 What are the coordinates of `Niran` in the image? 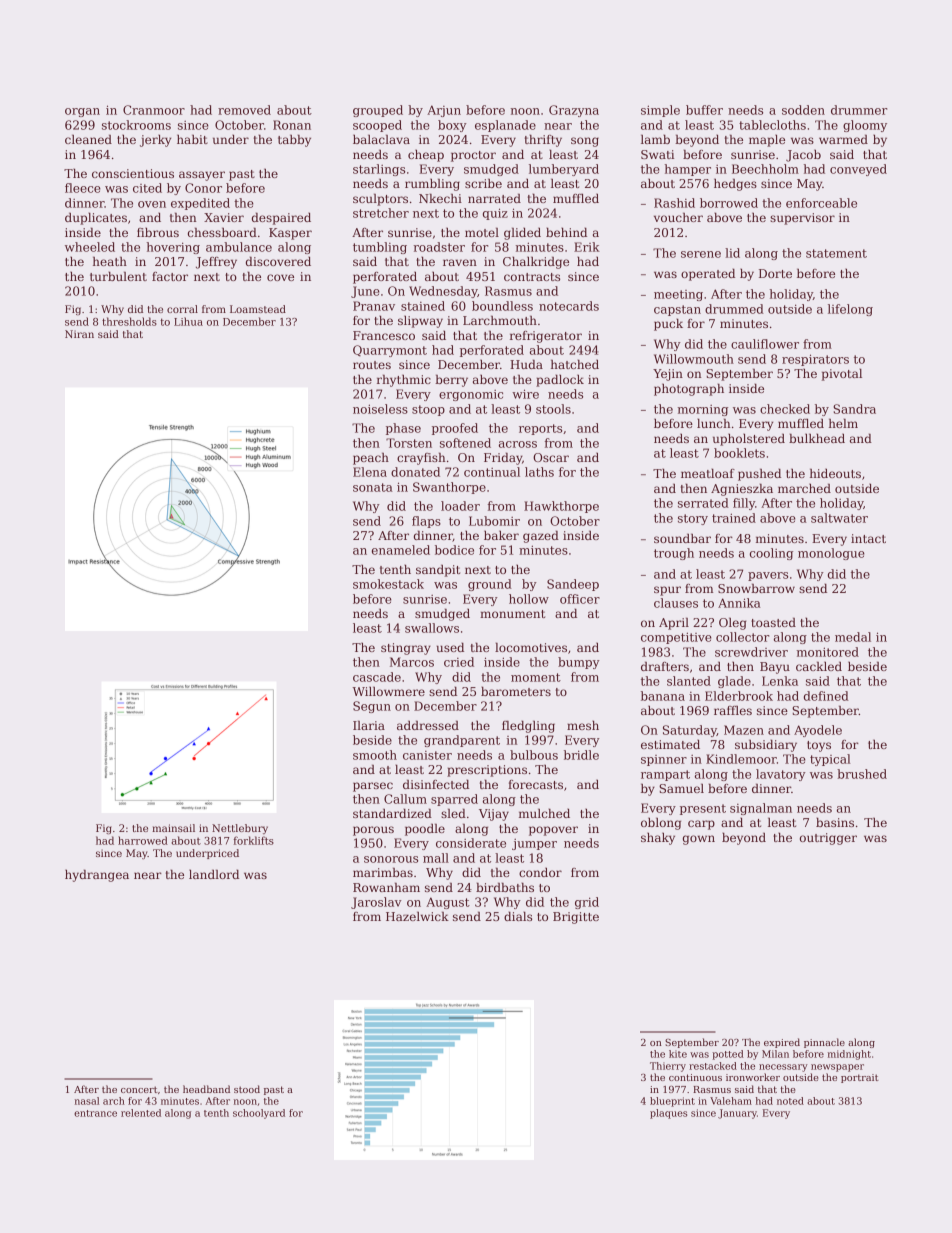 It's located at (79, 334).
